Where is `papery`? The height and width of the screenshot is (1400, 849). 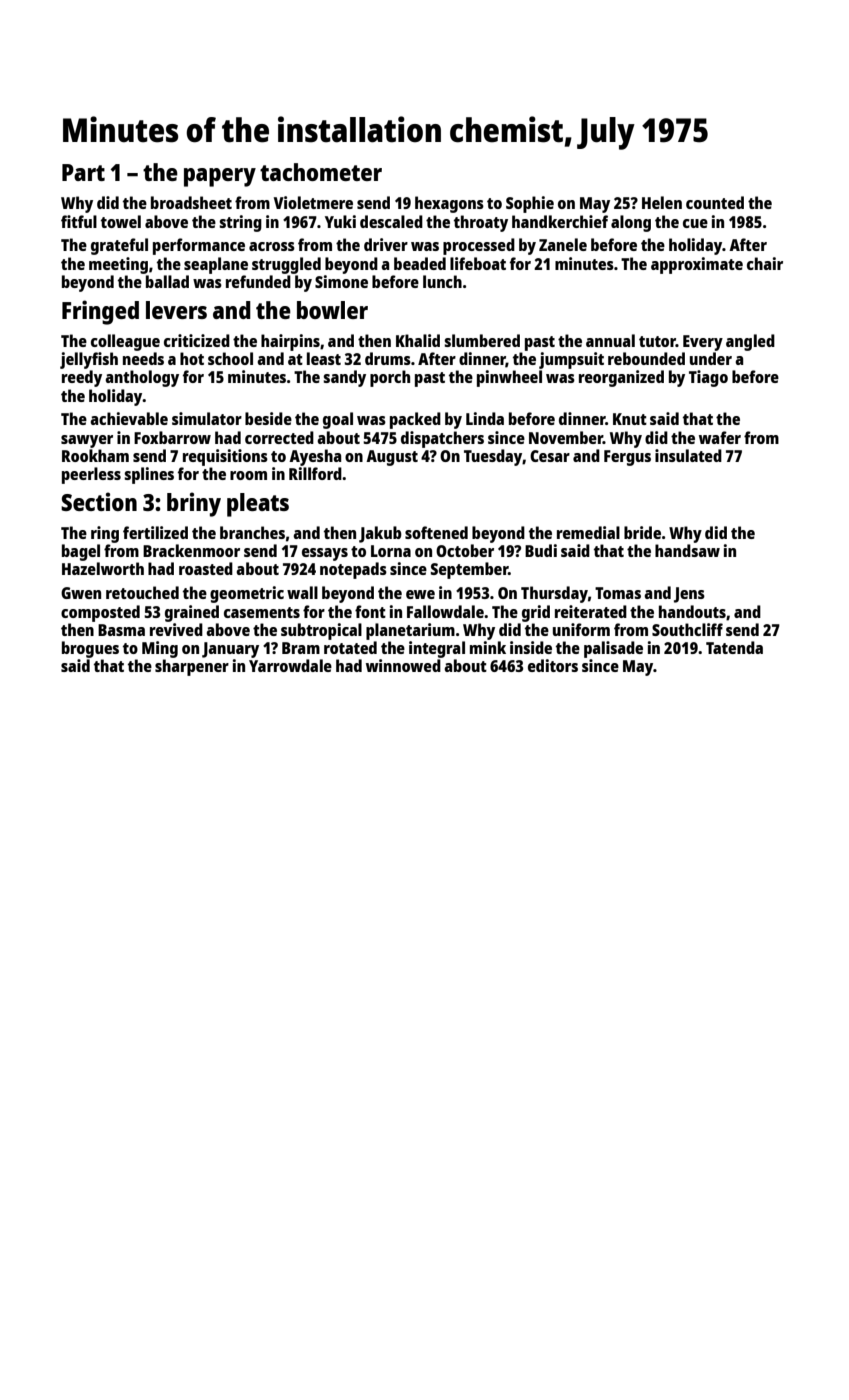
papery is located at coordinates (220, 177).
